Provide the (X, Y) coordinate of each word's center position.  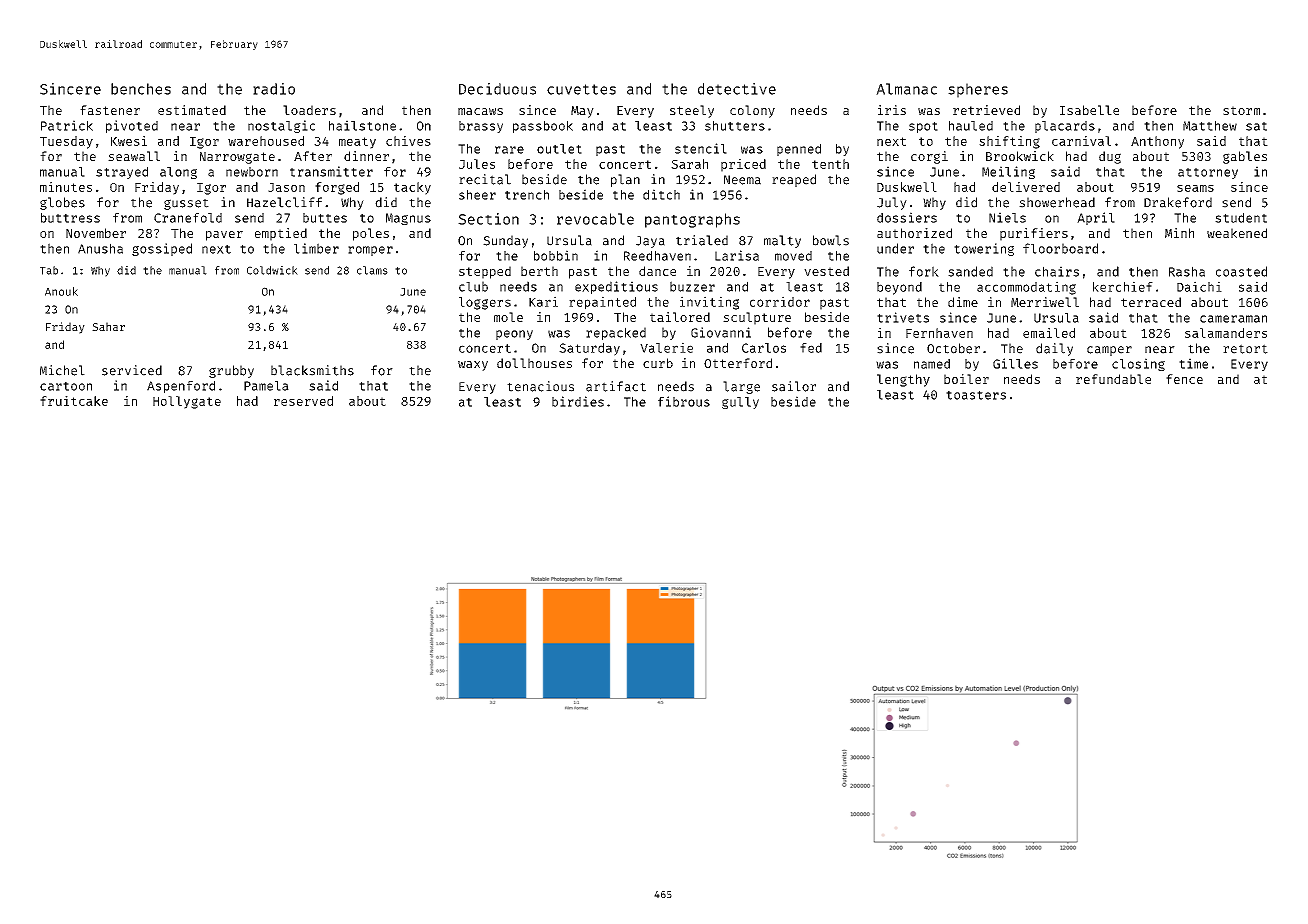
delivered (1026, 187)
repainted (602, 303)
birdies (578, 401)
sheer (477, 195)
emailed (1049, 333)
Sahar (108, 326)
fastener (110, 110)
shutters (735, 126)
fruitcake (74, 401)
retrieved (986, 110)
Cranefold (188, 218)
